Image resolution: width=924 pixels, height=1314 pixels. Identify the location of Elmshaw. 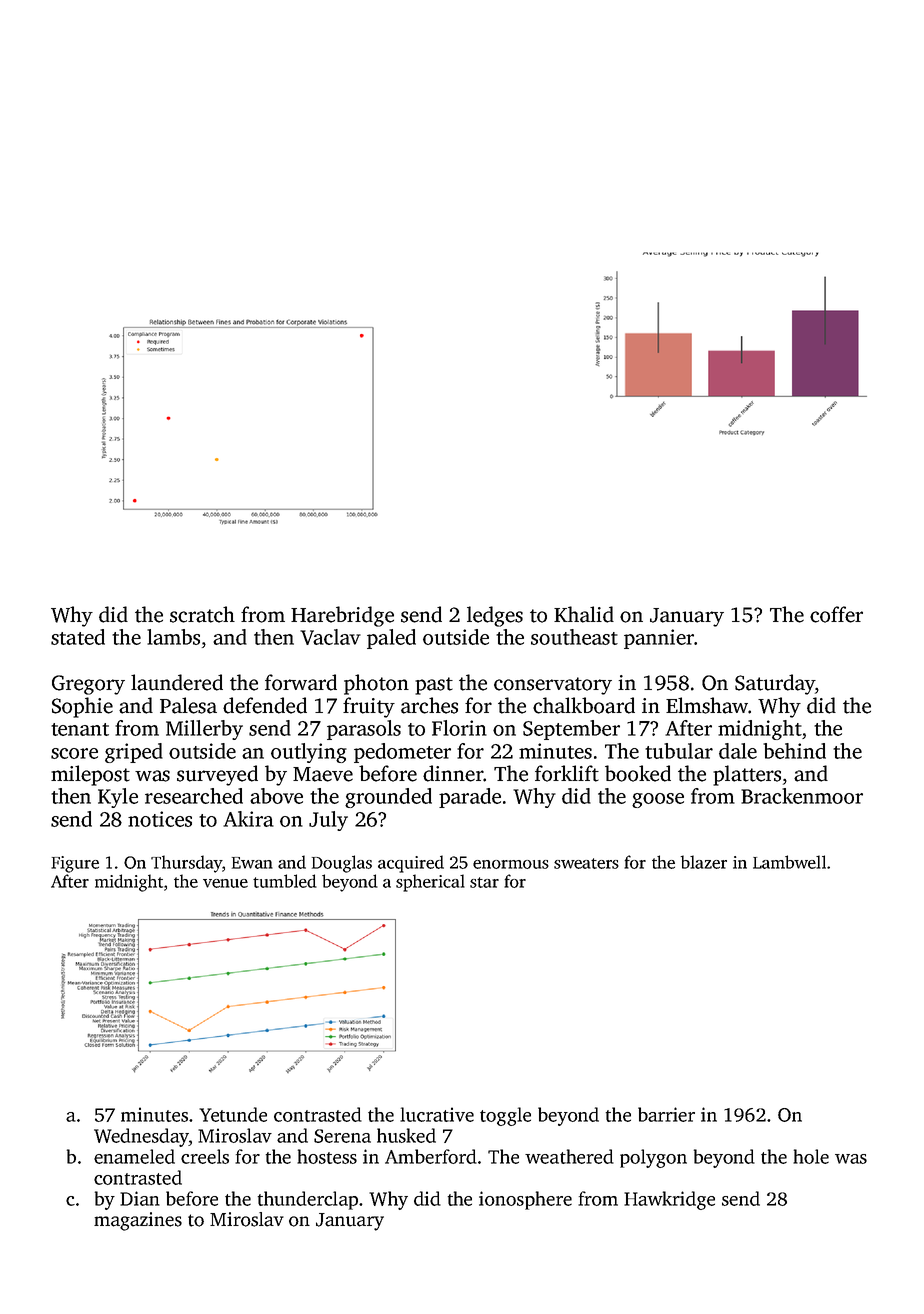
(707, 705).
